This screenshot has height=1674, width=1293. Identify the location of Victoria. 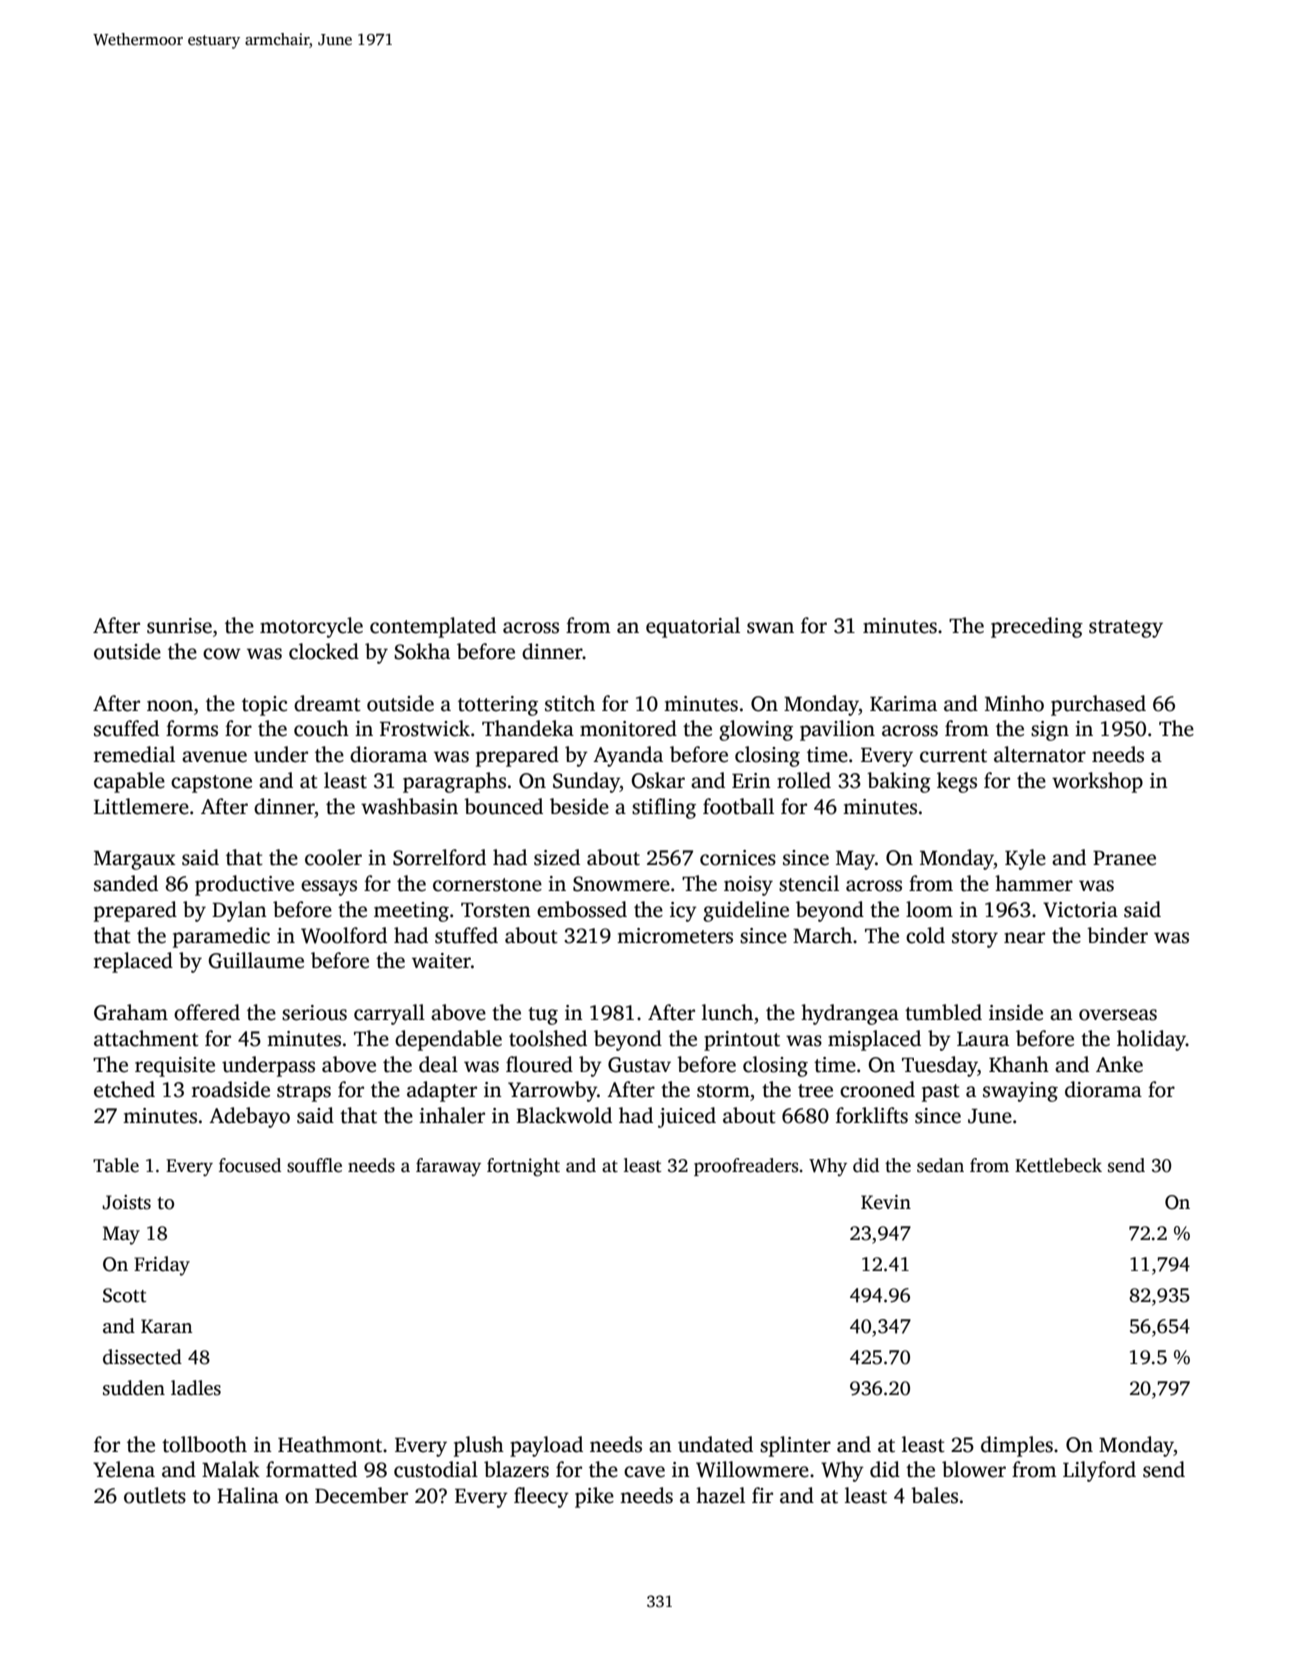
(1080, 910).
